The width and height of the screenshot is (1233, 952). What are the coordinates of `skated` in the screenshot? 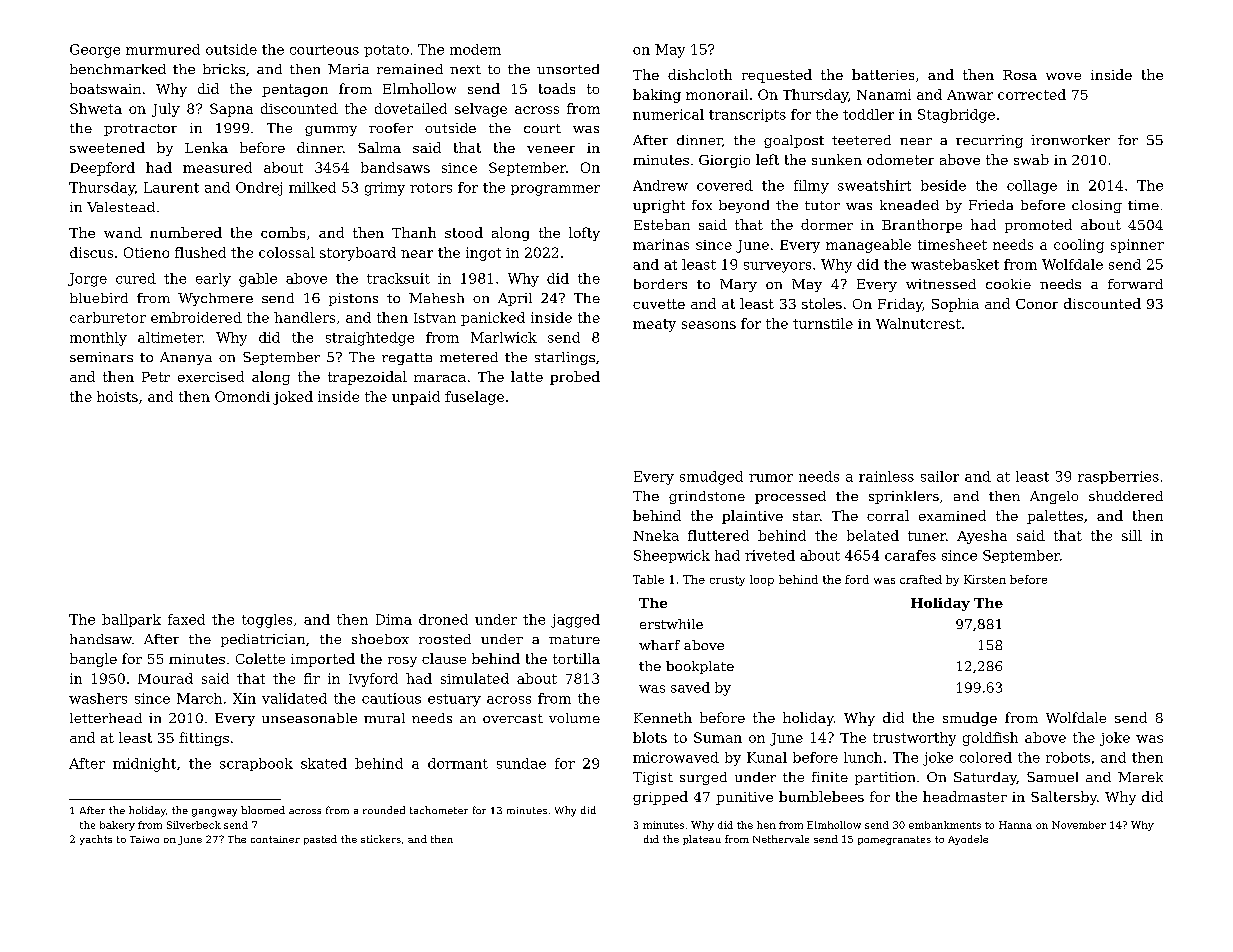 It's located at (324, 763).
